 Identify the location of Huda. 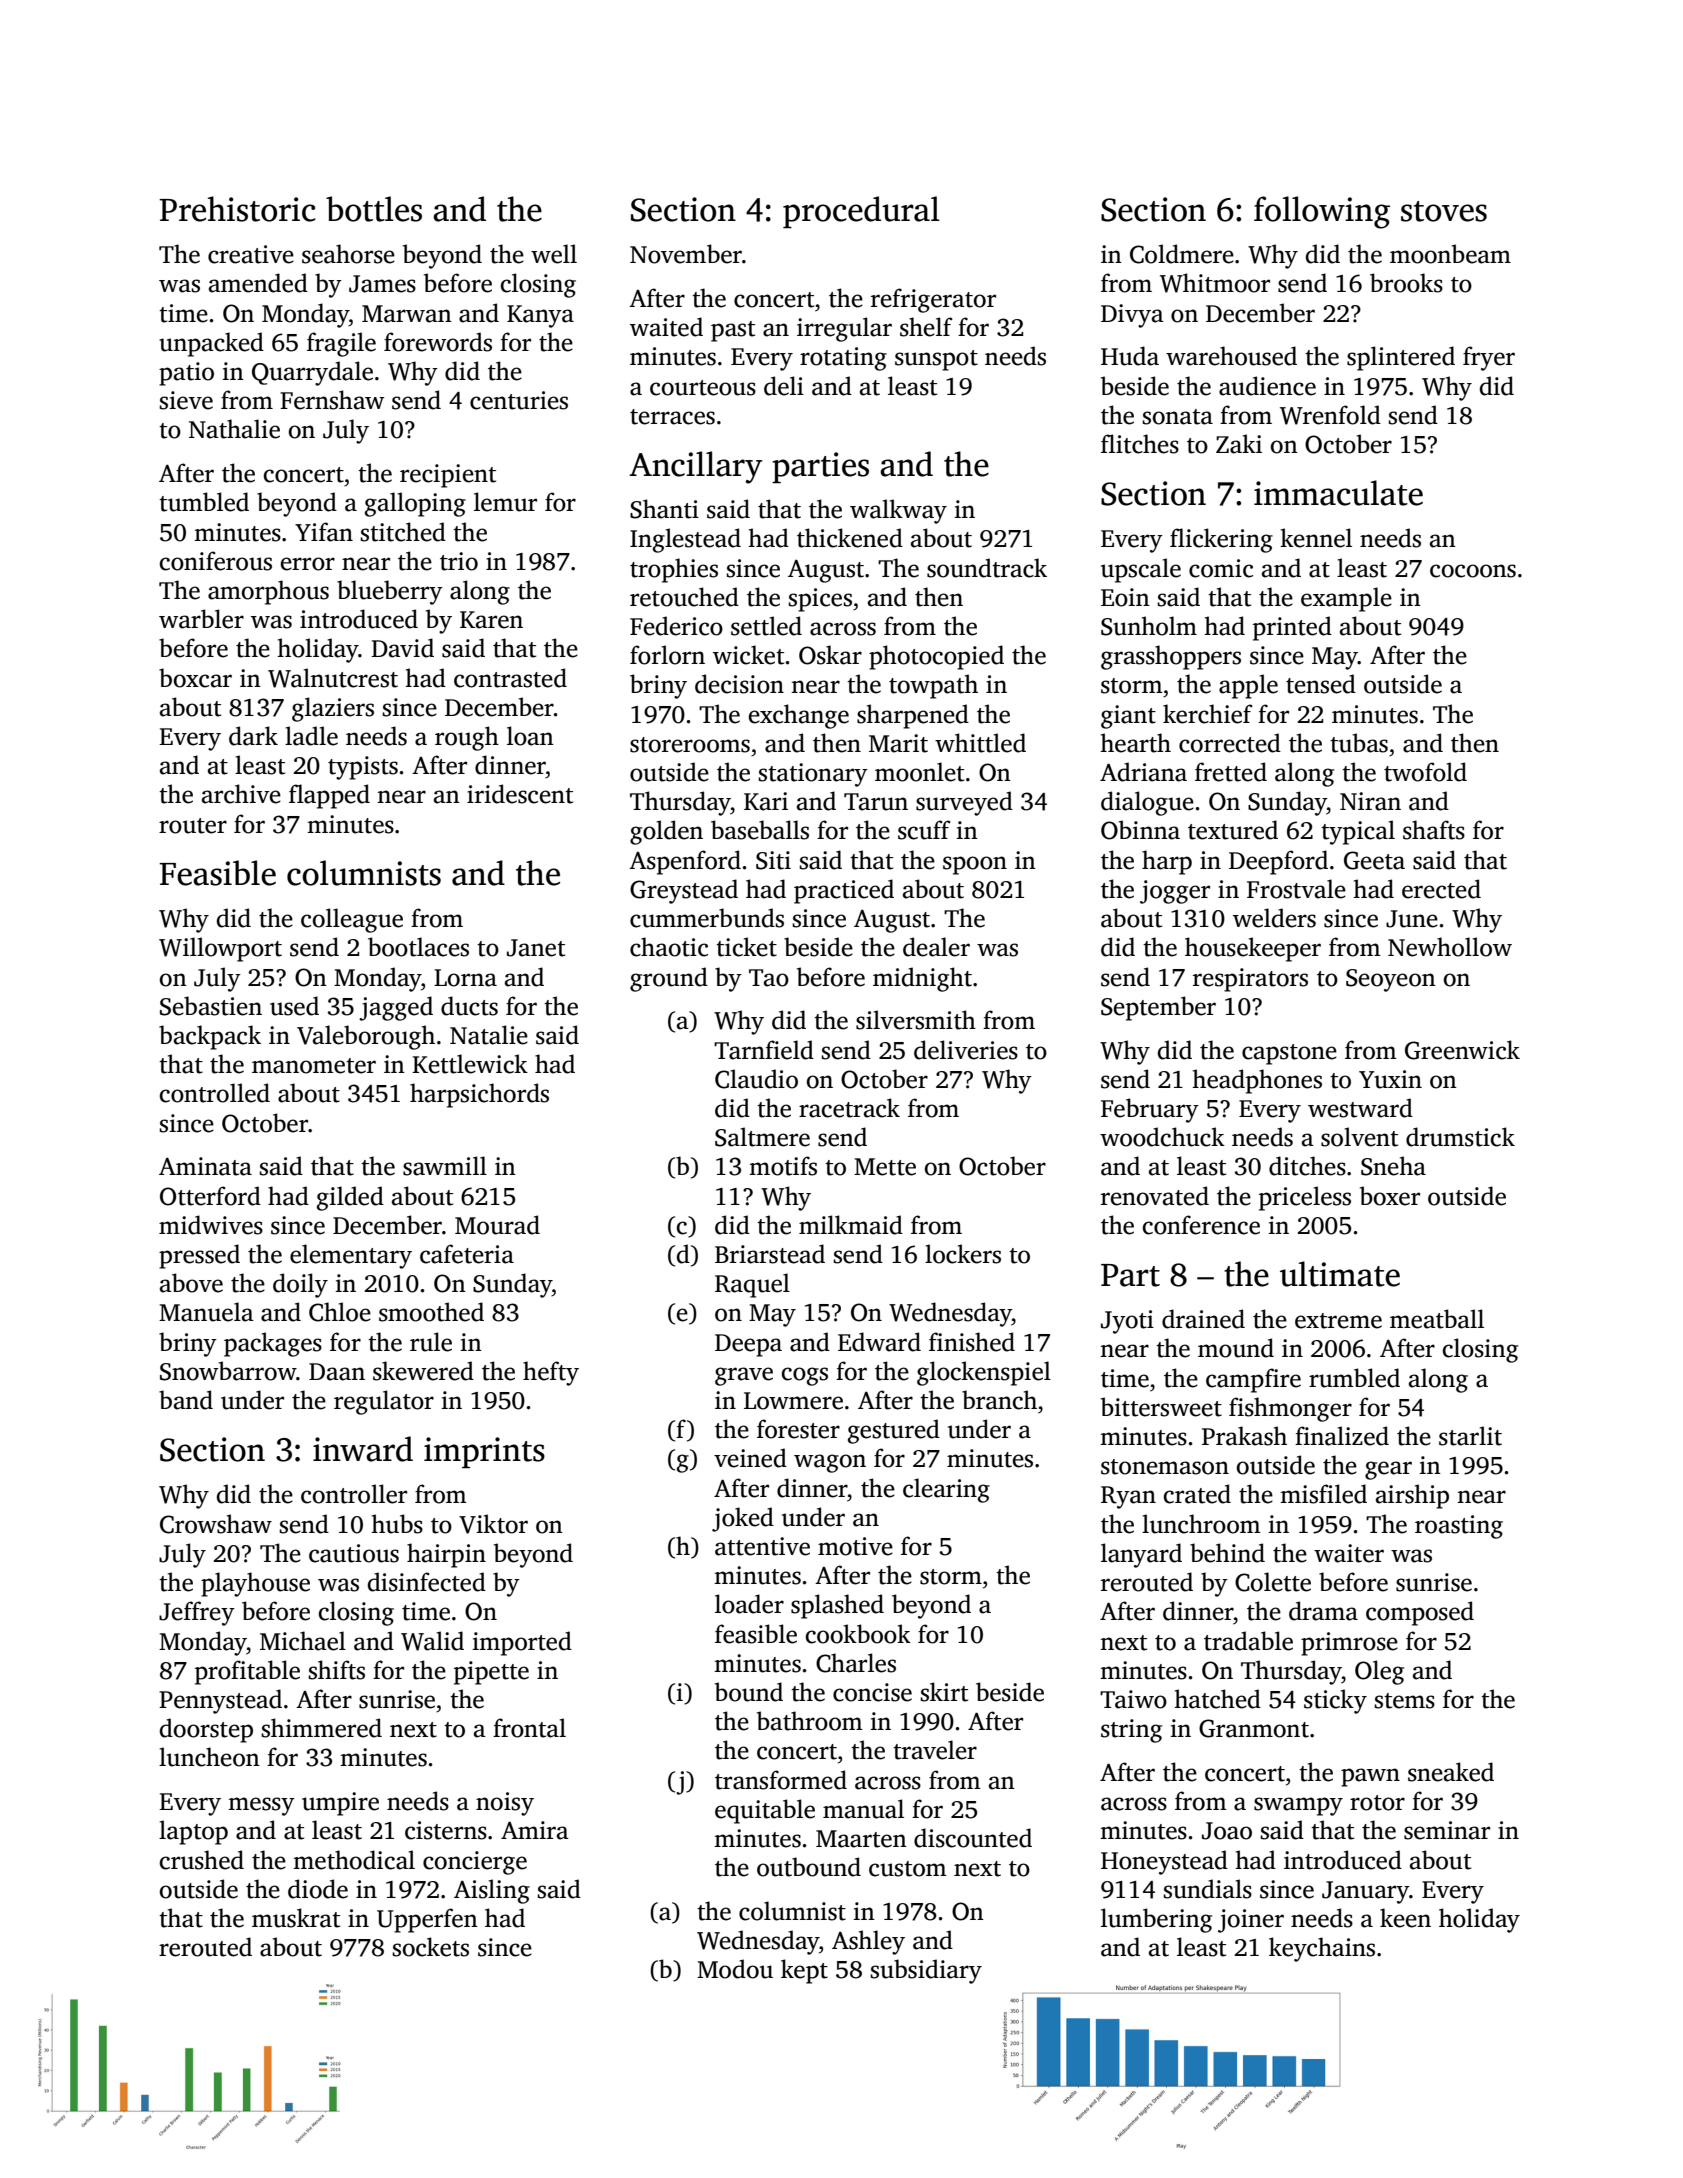
(1130, 356).
